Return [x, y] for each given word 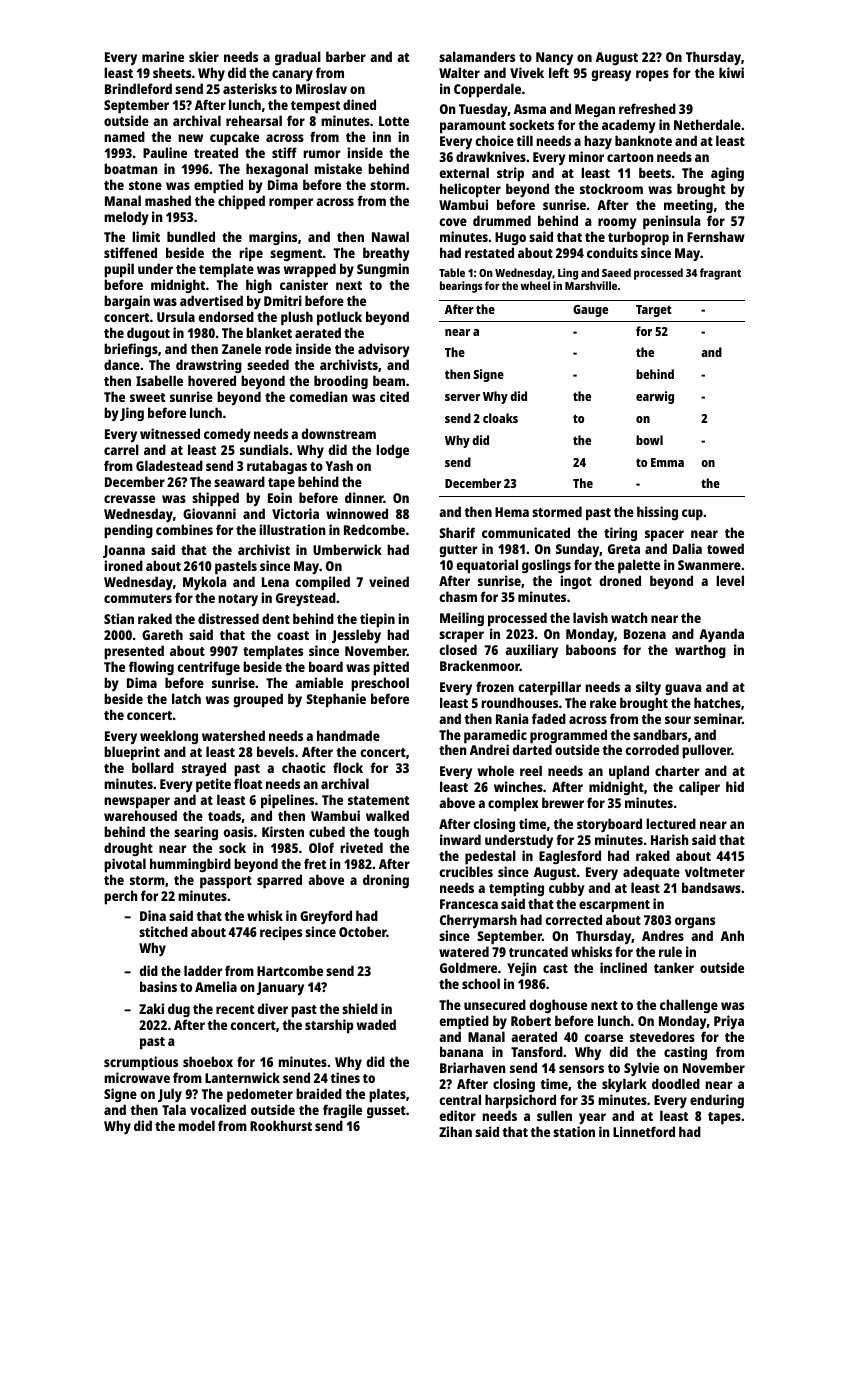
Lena [275, 582]
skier [204, 56]
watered [464, 951]
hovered [212, 380]
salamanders [477, 56]
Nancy [554, 58]
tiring [620, 534]
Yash [339, 465]
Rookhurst [281, 1125]
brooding [341, 382]
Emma [667, 462]
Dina [153, 915]
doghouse [558, 1006]
